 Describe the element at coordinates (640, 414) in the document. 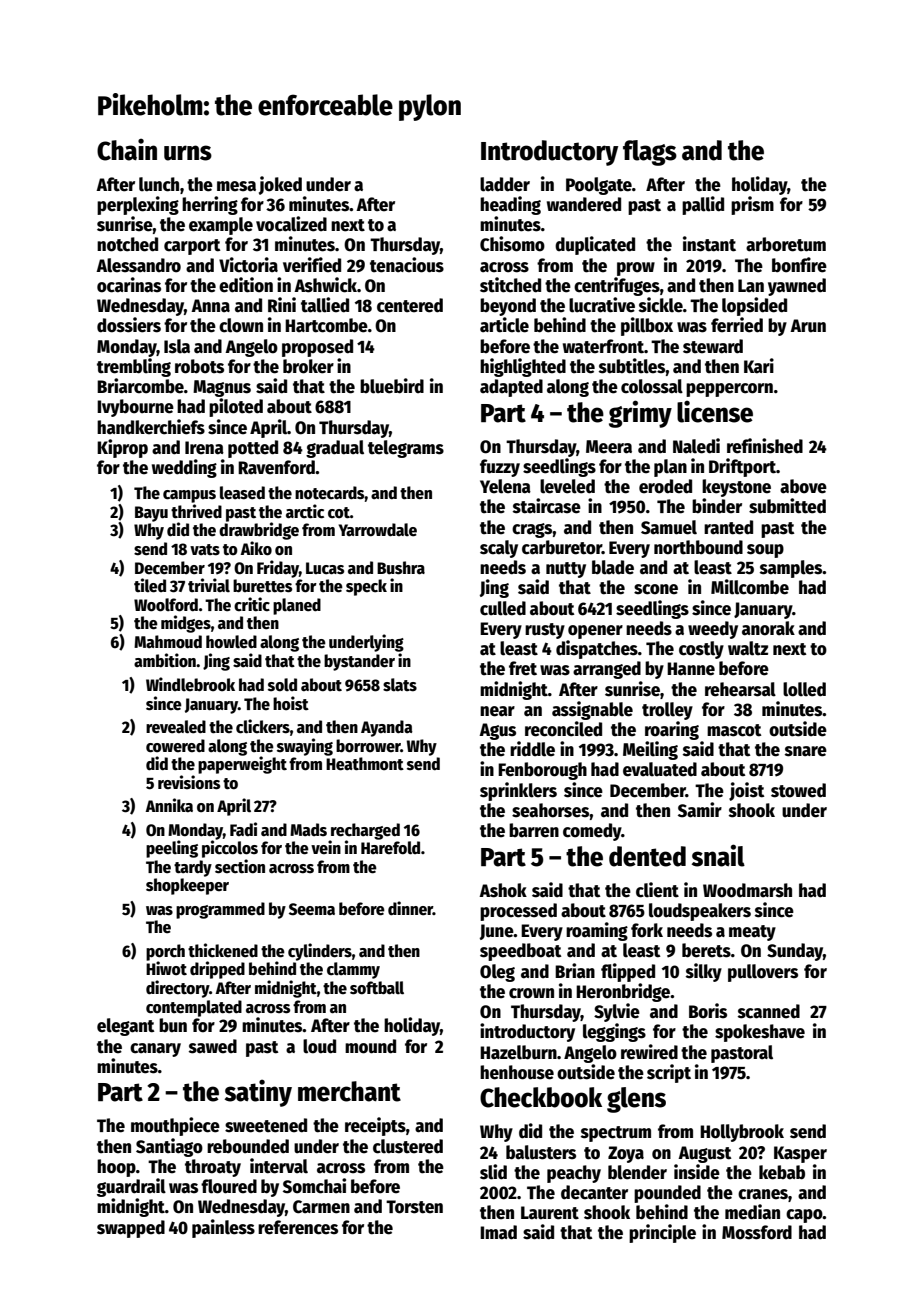

I see `grimy` at that location.
